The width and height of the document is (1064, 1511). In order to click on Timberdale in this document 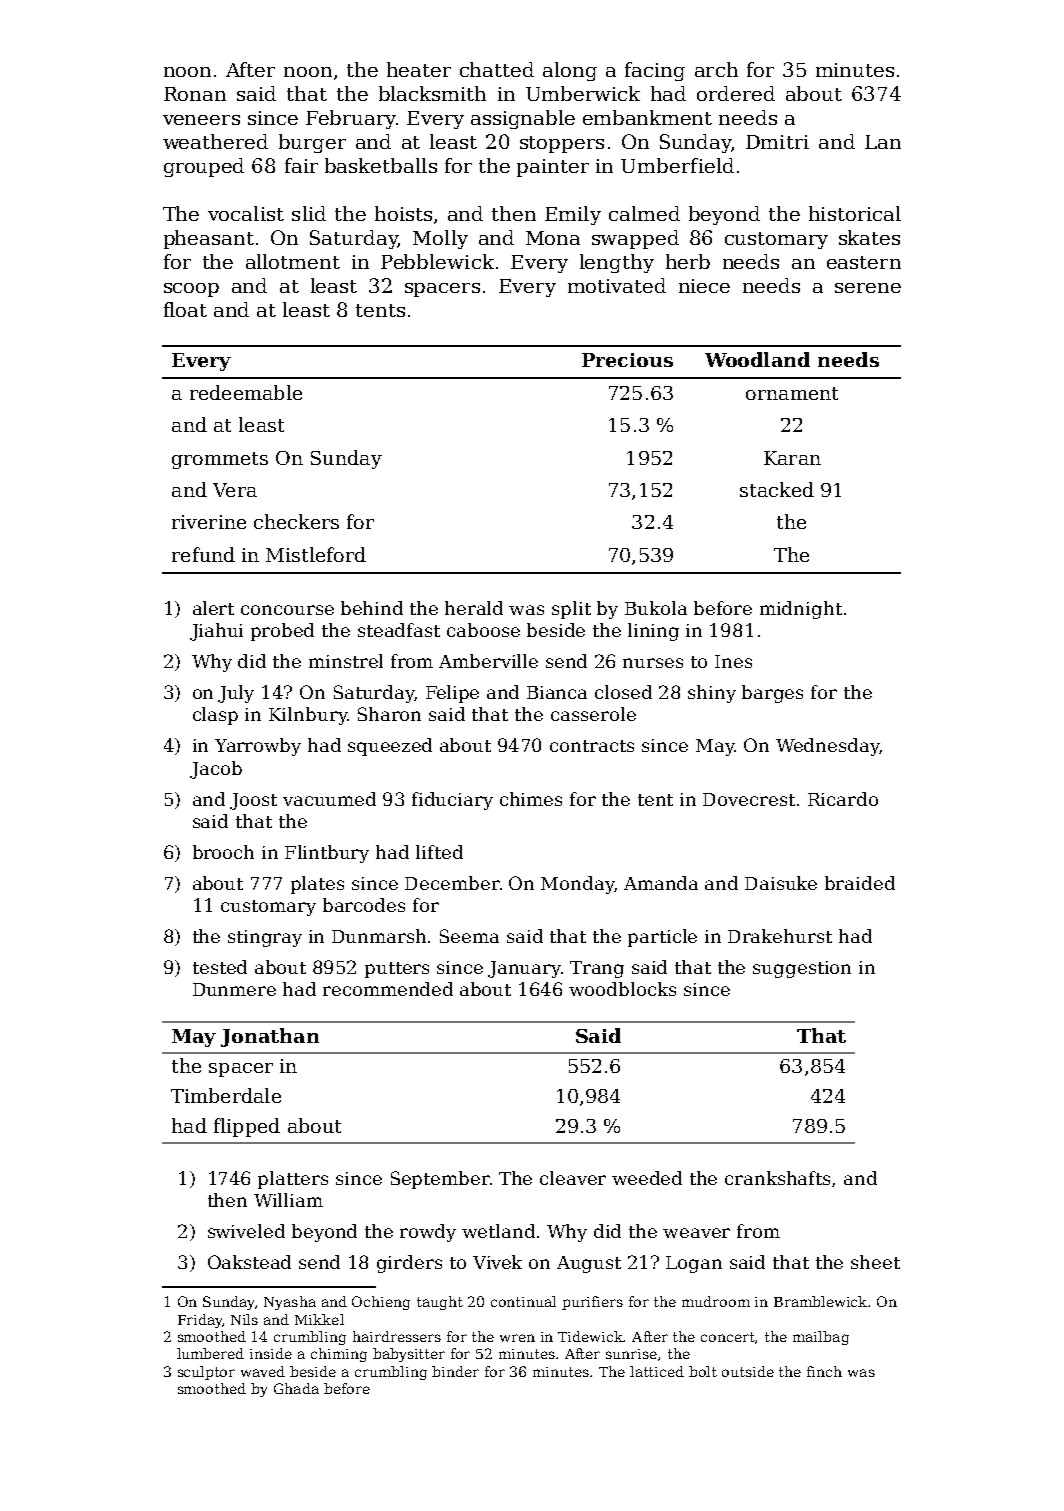, I will do `click(226, 1095)`.
